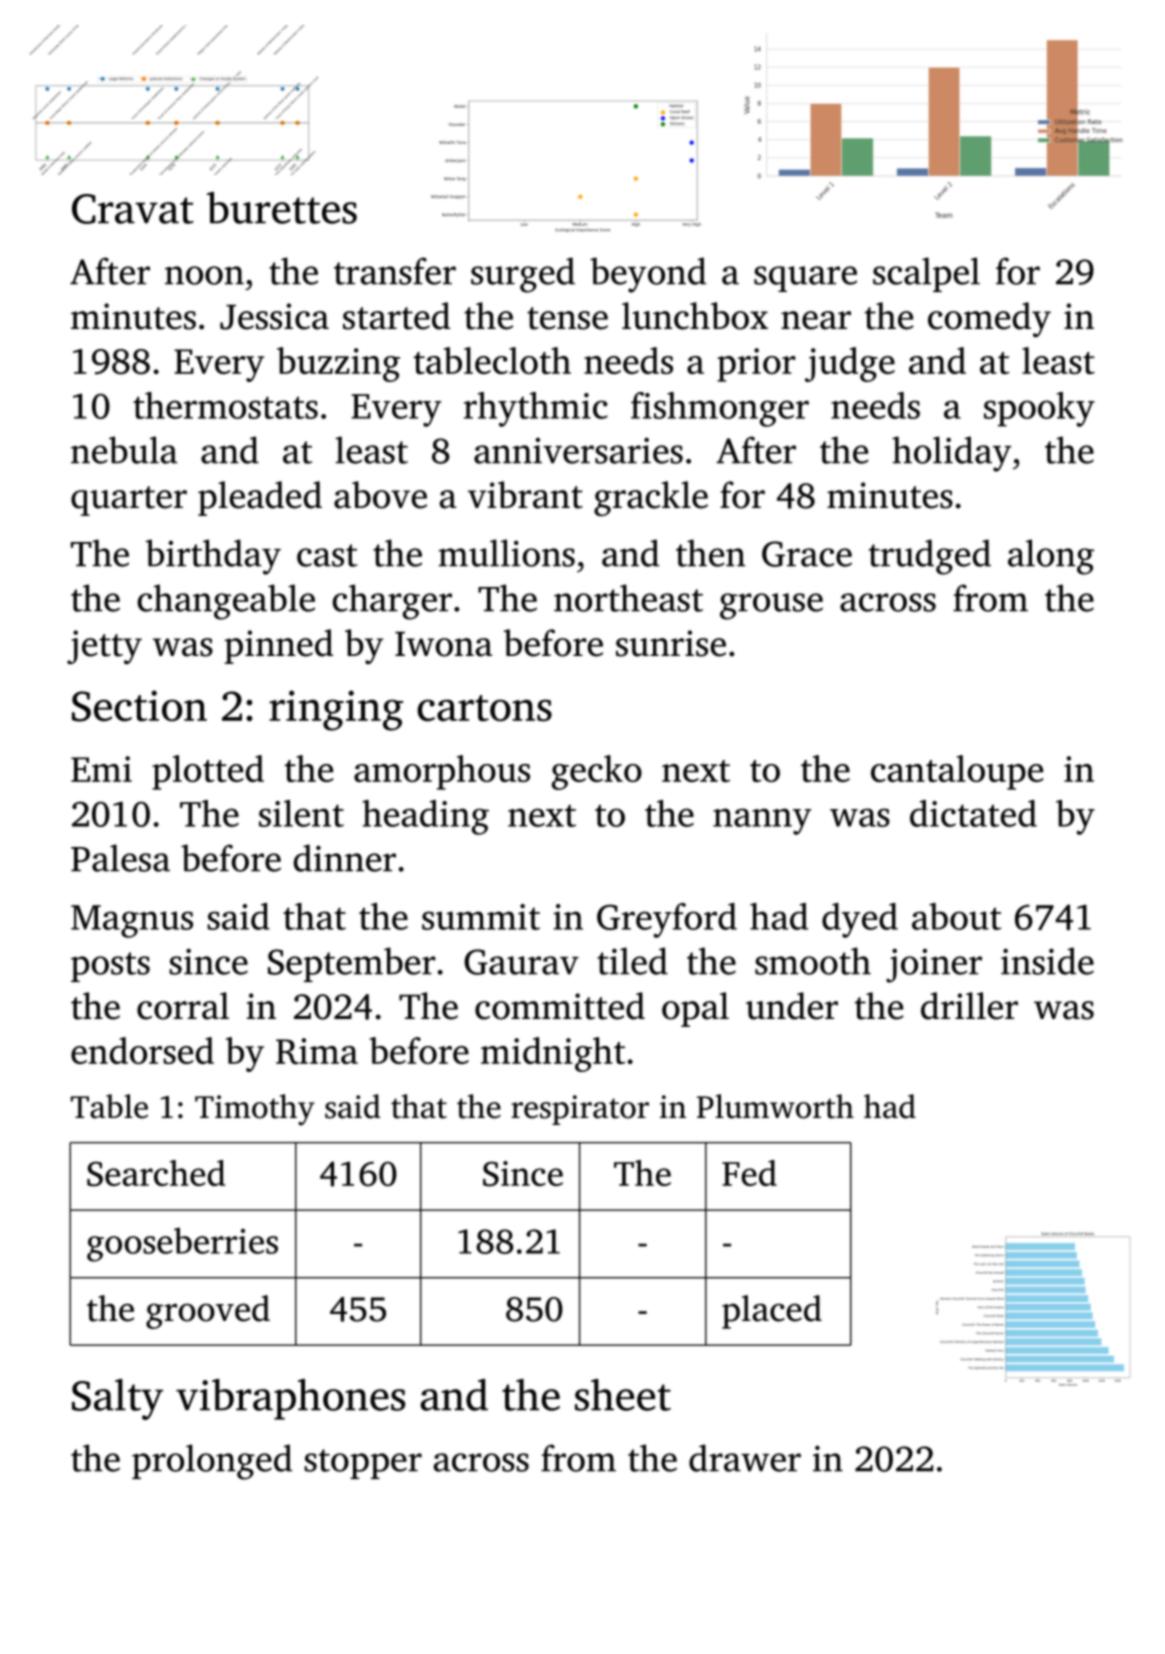  I want to click on Fed, so click(749, 1173).
